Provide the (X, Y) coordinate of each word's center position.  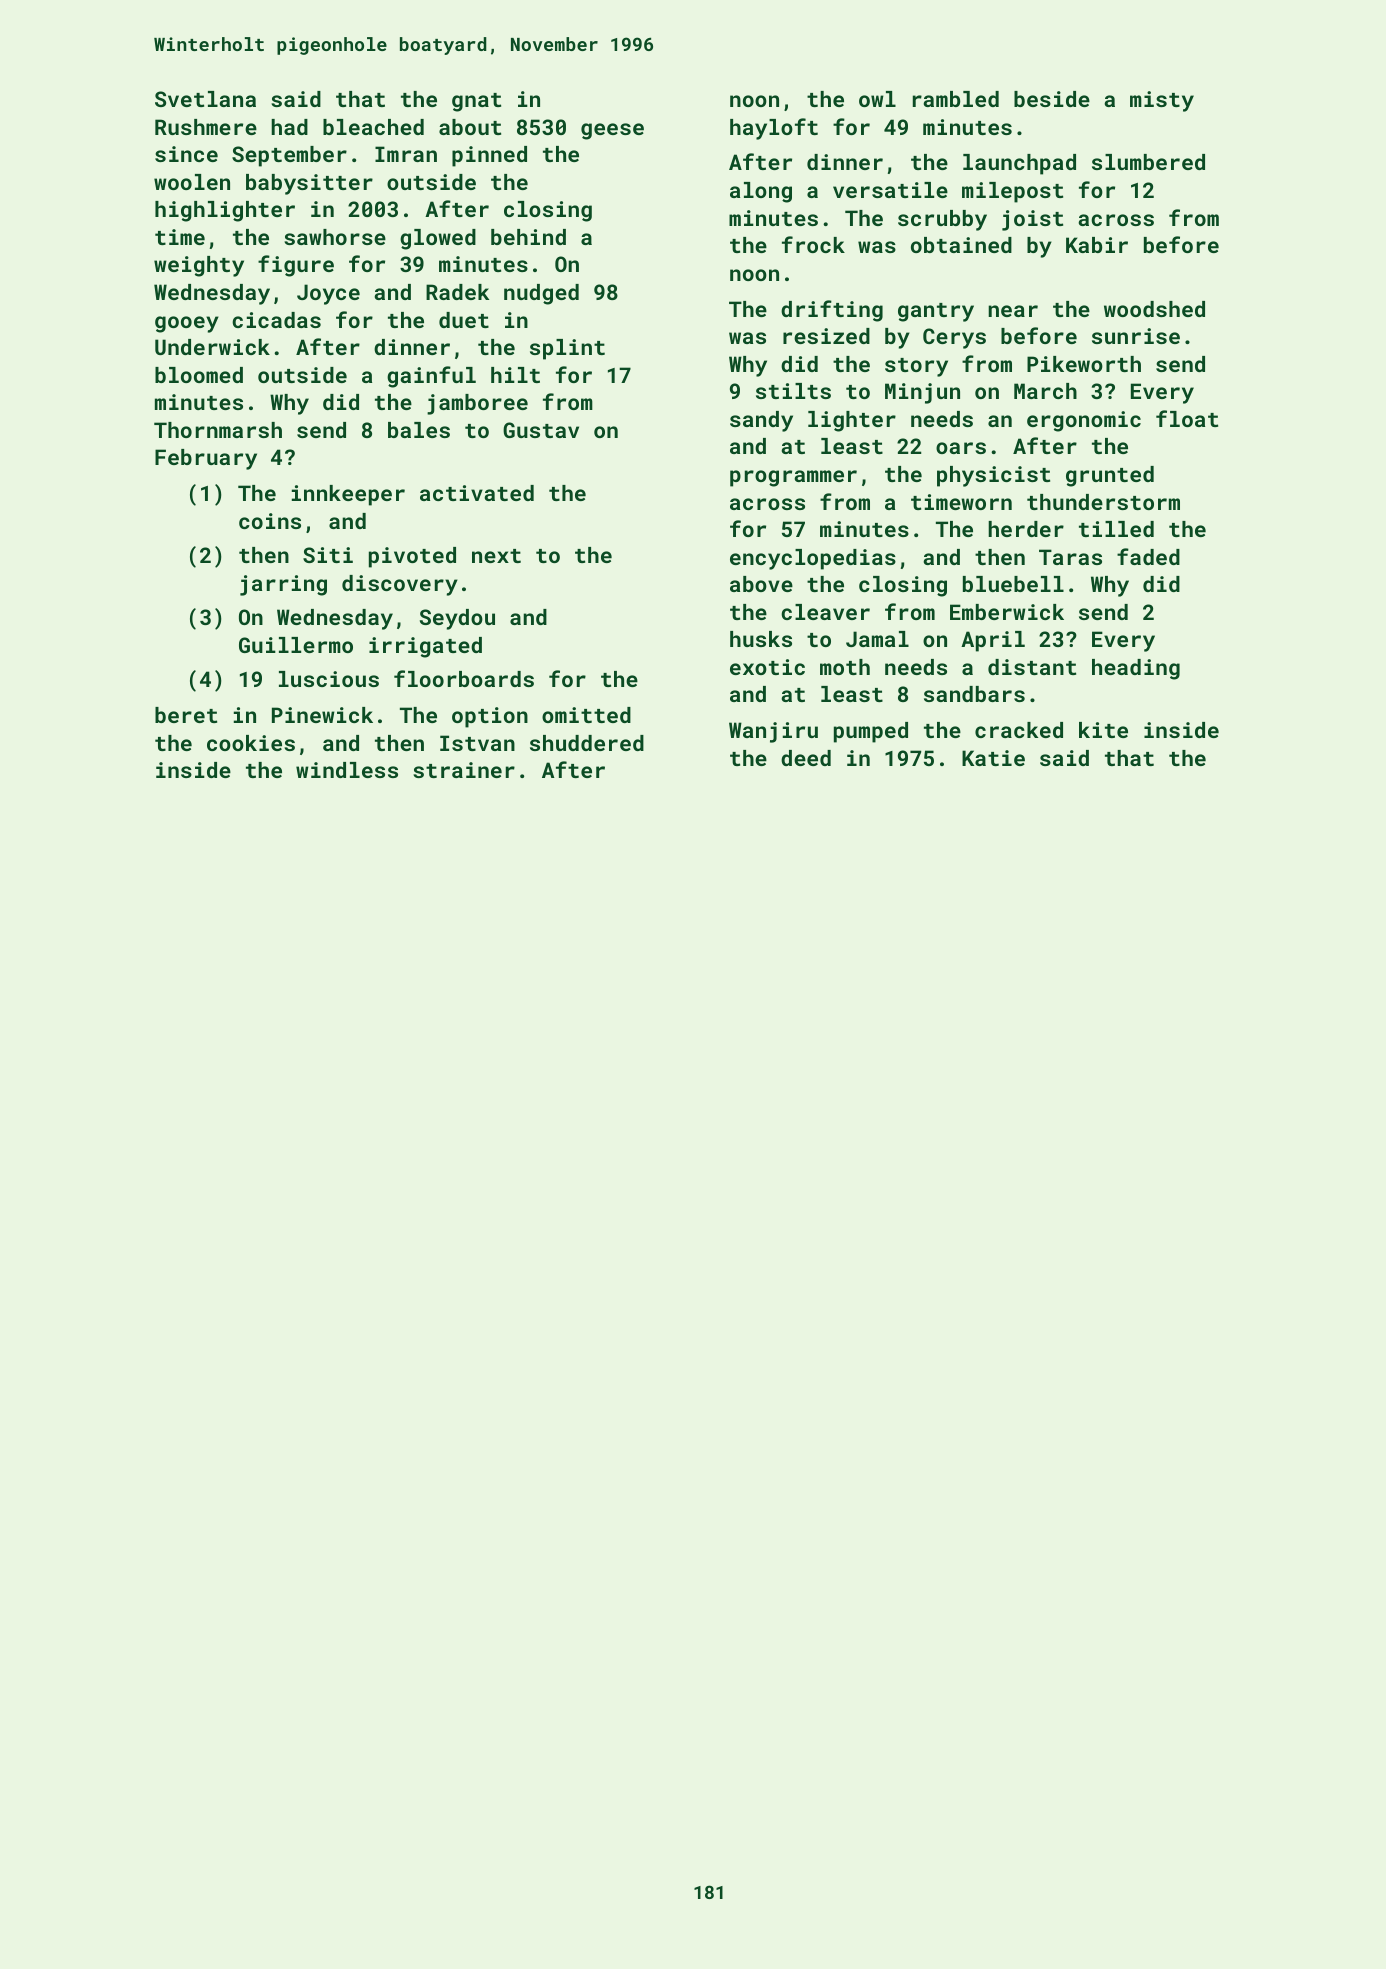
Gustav (541, 430)
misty (1162, 101)
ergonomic (1084, 421)
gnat (476, 102)
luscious (329, 679)
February (206, 459)
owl (877, 99)
